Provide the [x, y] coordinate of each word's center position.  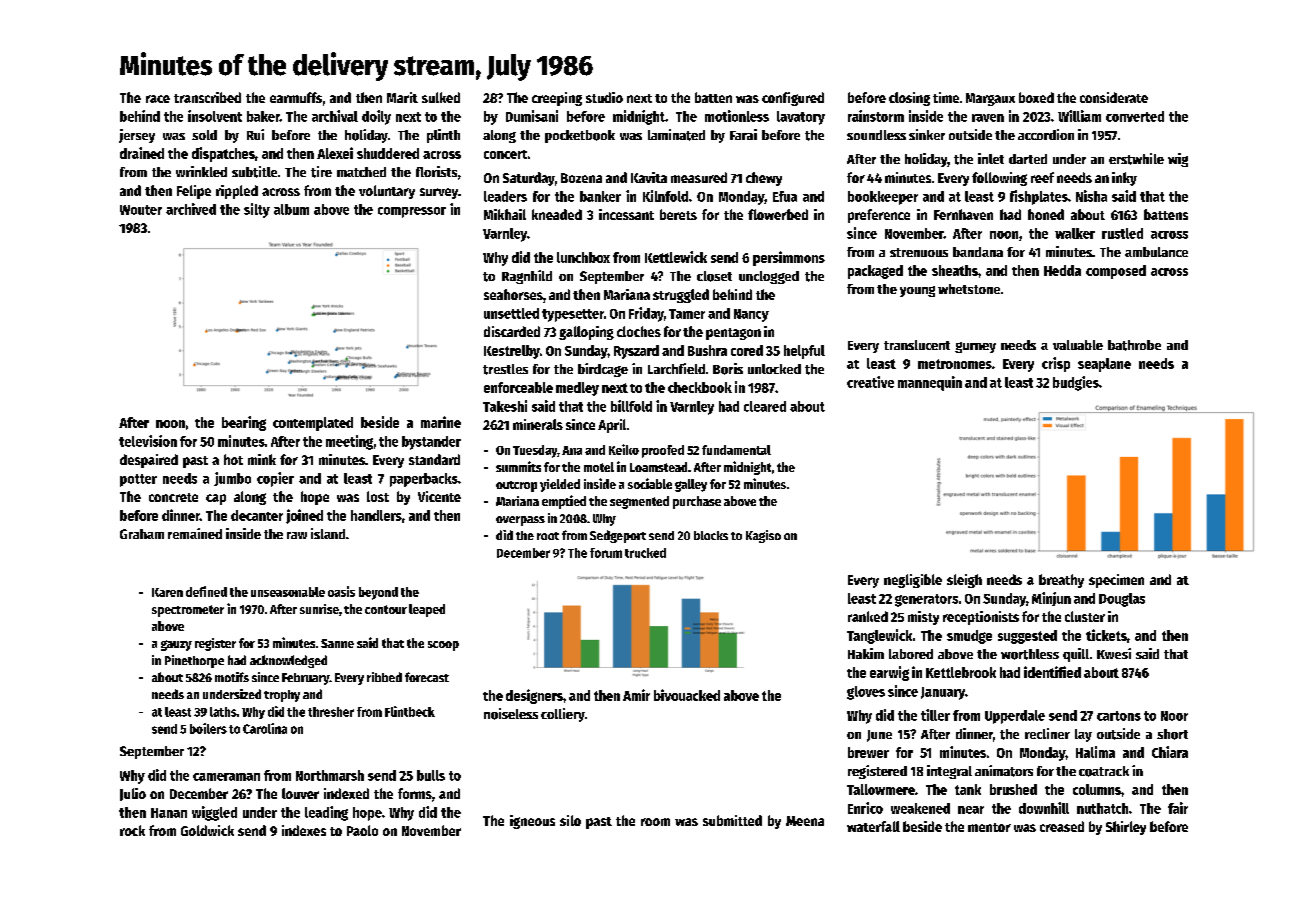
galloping [586, 333]
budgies [1076, 383]
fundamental [736, 450]
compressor [412, 212]
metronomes [955, 364]
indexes [304, 830]
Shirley [1126, 828]
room [655, 822]
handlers [376, 515]
